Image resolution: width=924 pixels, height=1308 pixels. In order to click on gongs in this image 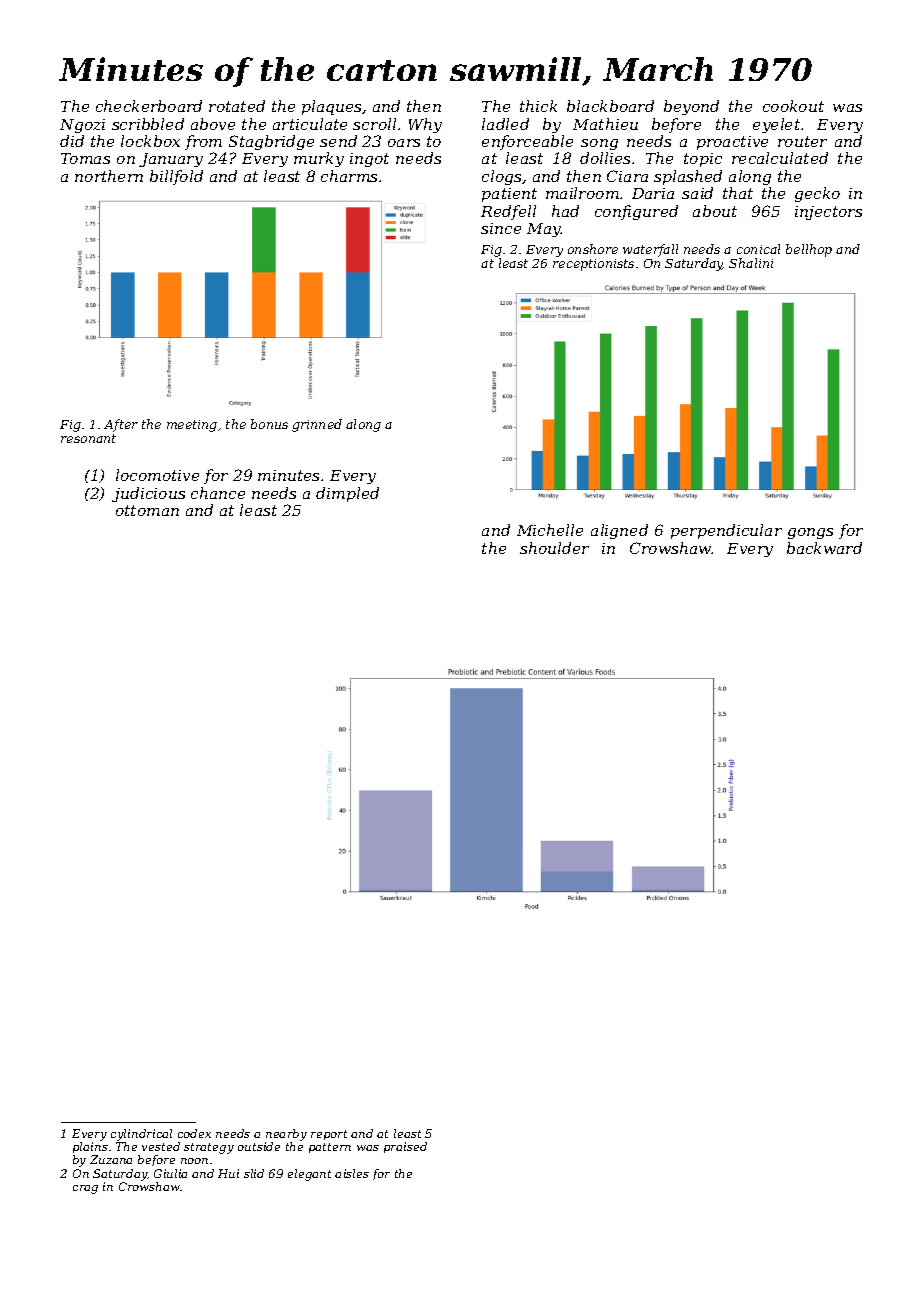, I will do `click(810, 533)`.
